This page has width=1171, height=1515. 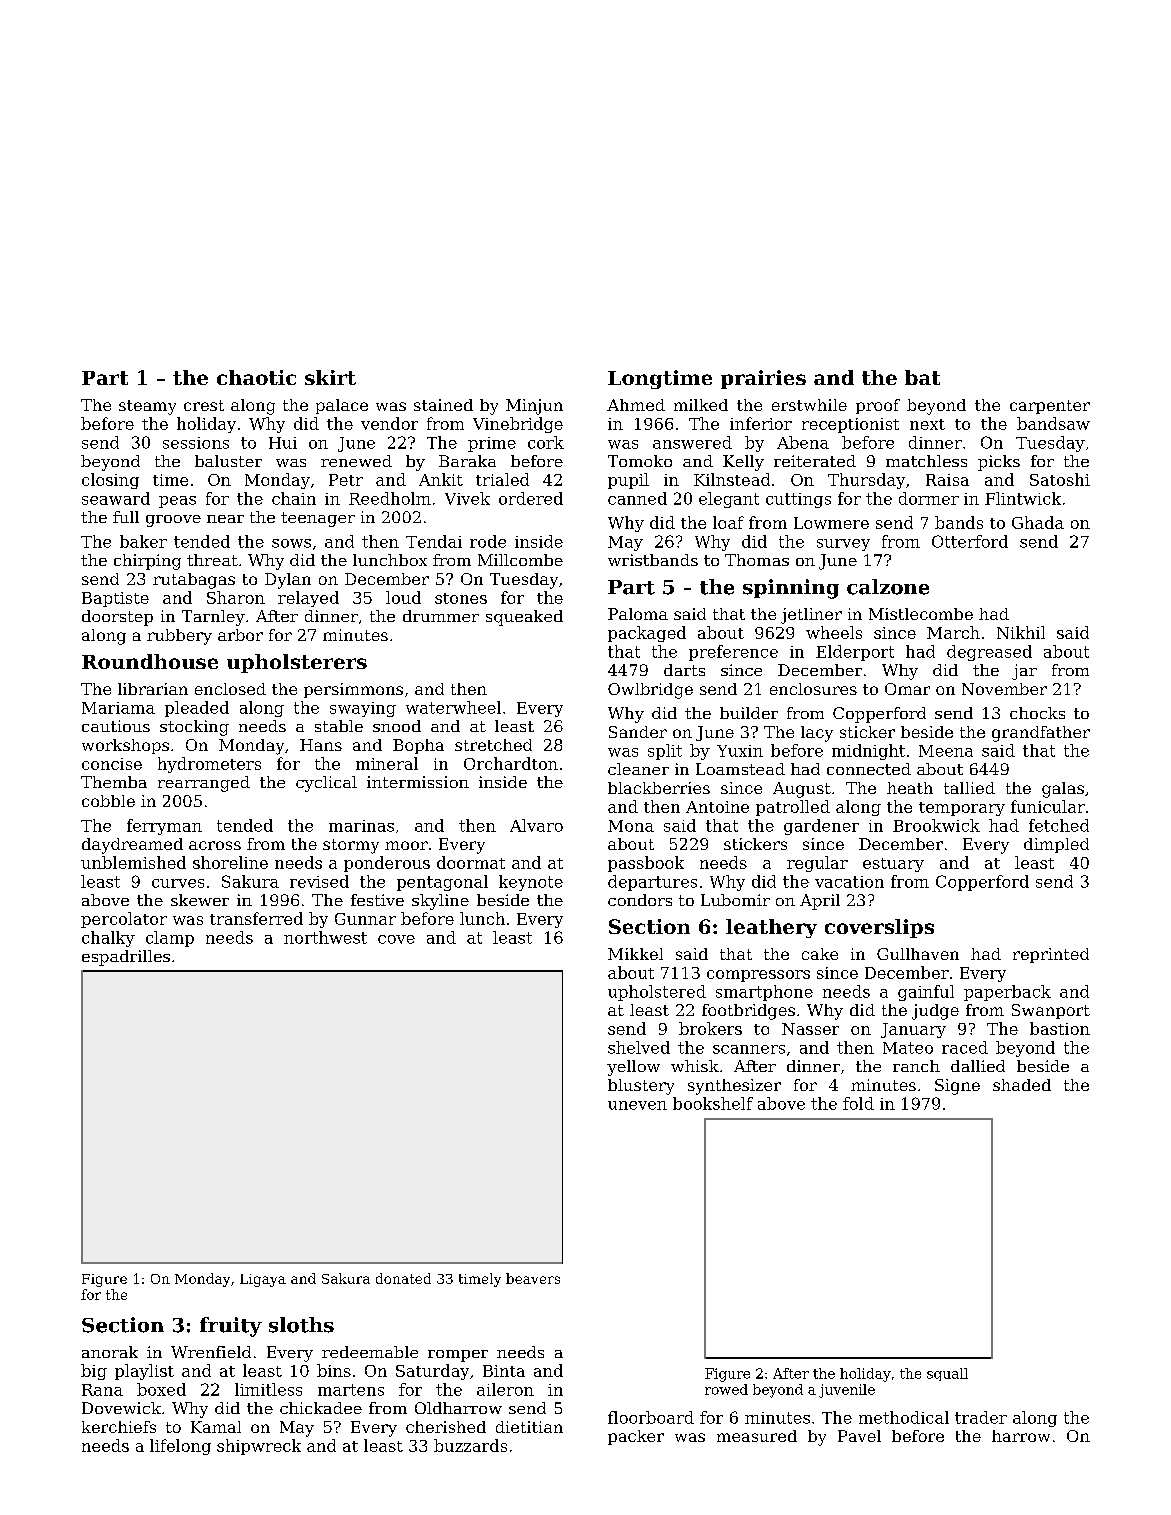 I want to click on carpenter, so click(x=1050, y=407).
